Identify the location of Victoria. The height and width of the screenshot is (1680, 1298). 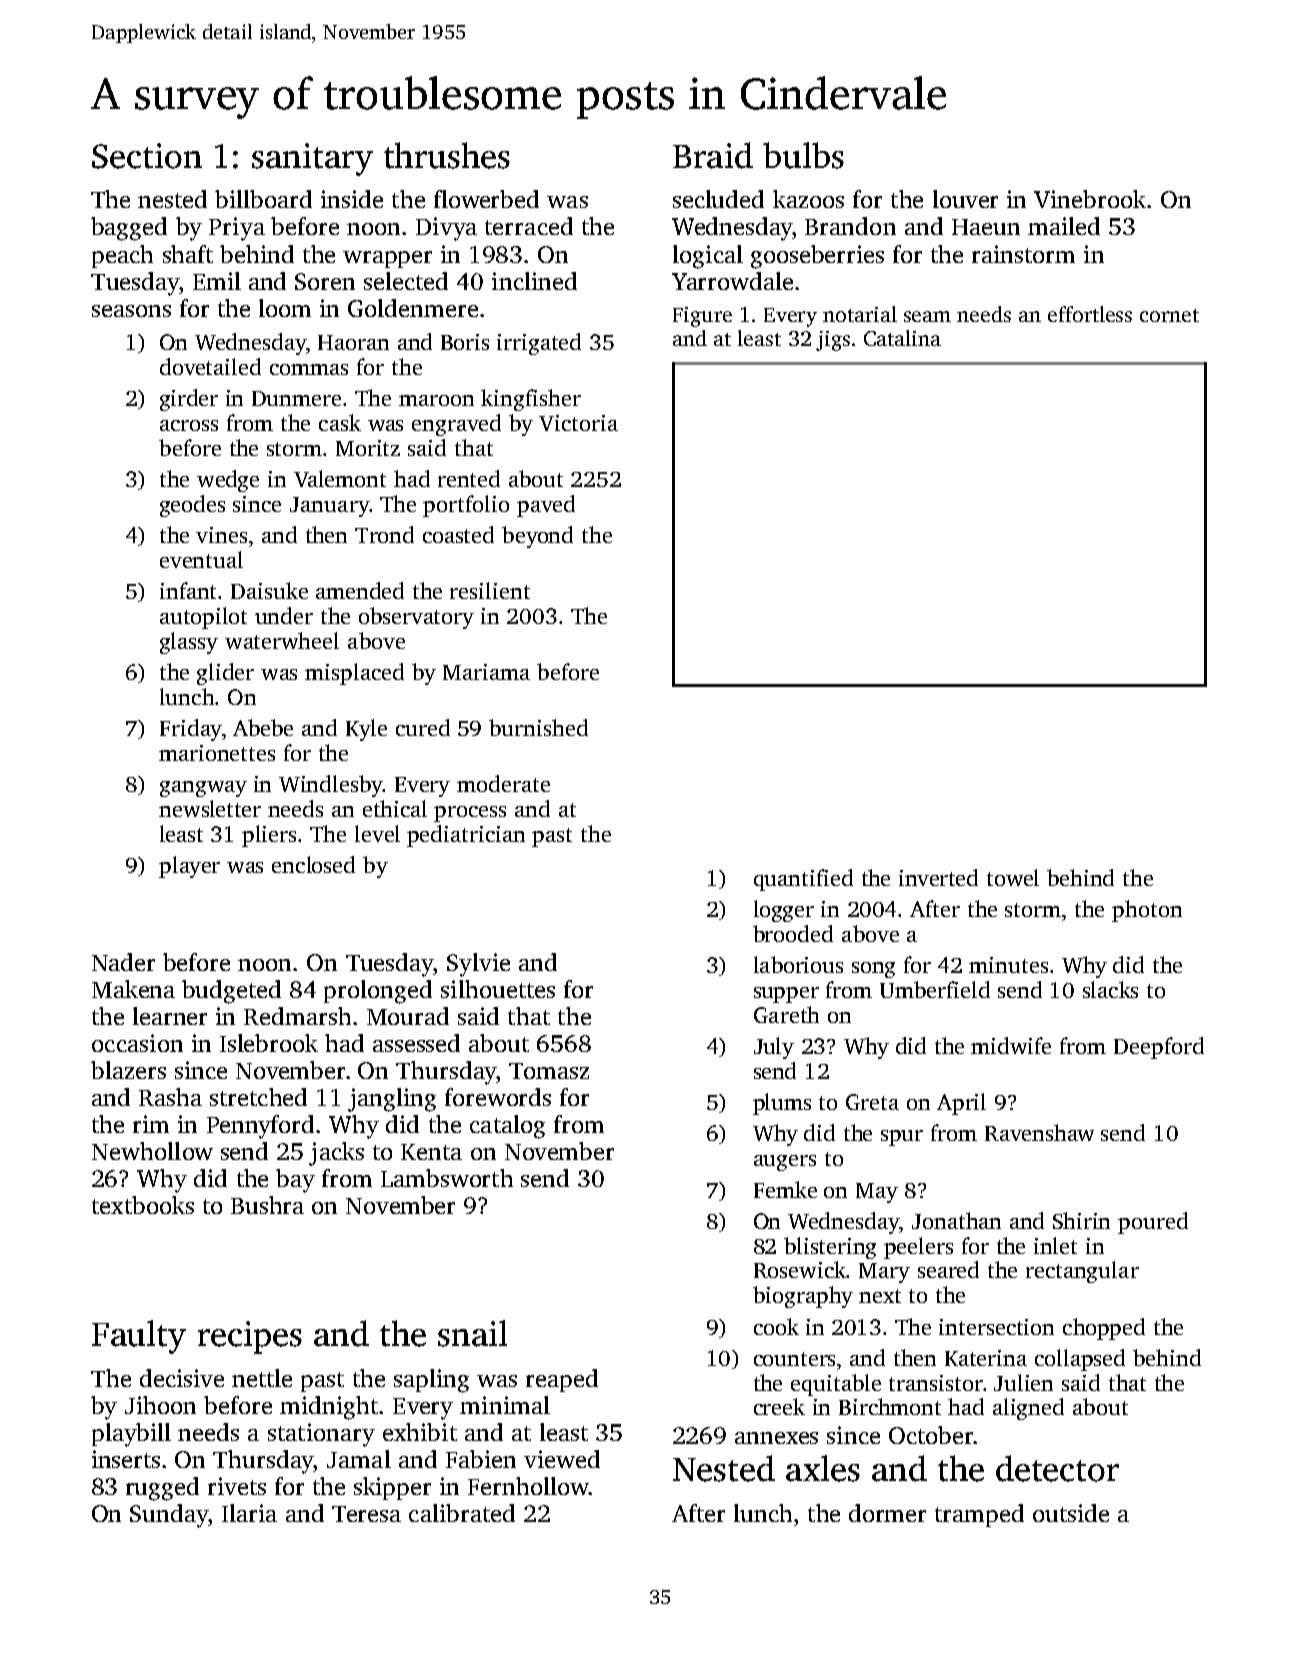
(578, 423).
